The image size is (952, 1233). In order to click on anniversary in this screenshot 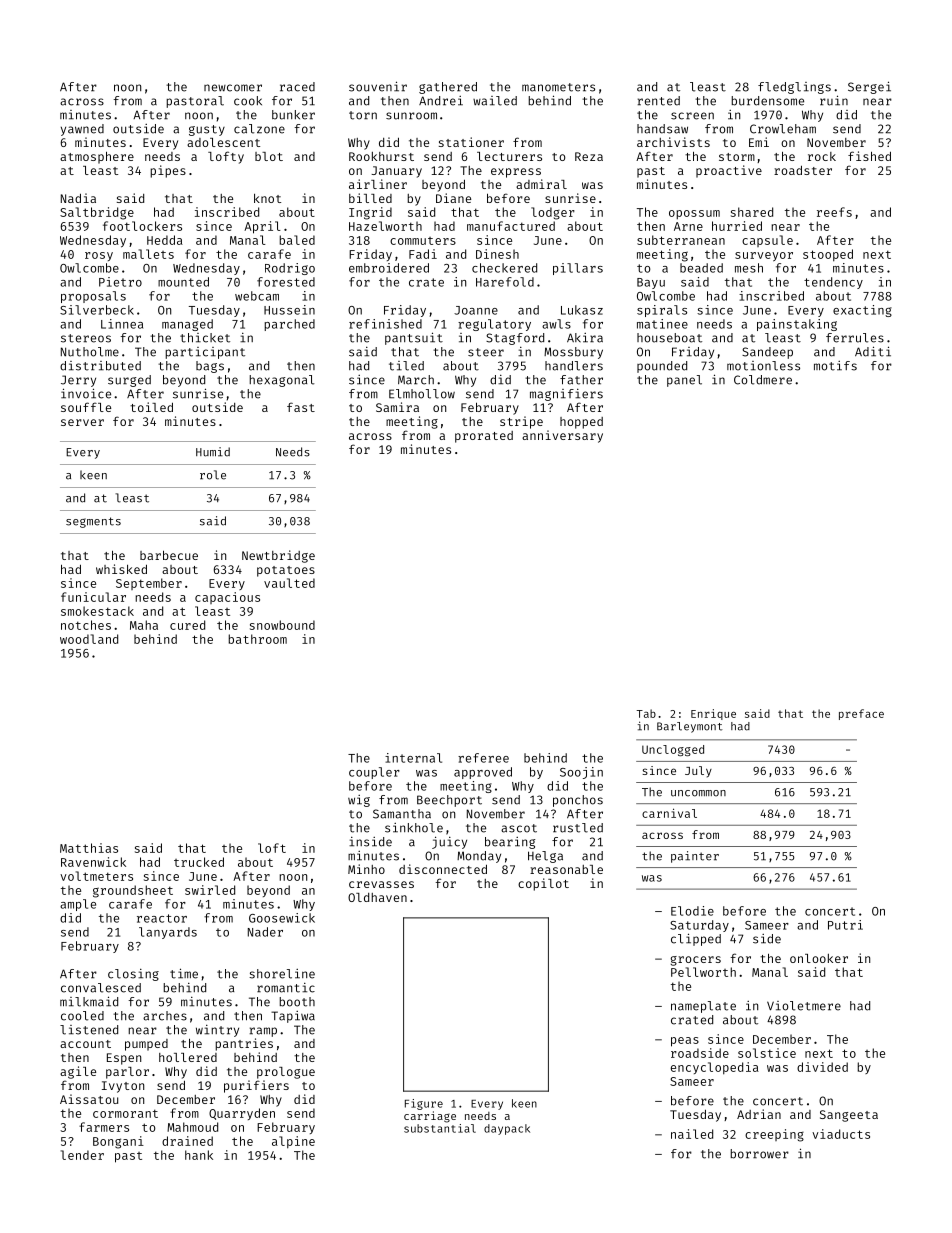, I will do `click(562, 436)`.
